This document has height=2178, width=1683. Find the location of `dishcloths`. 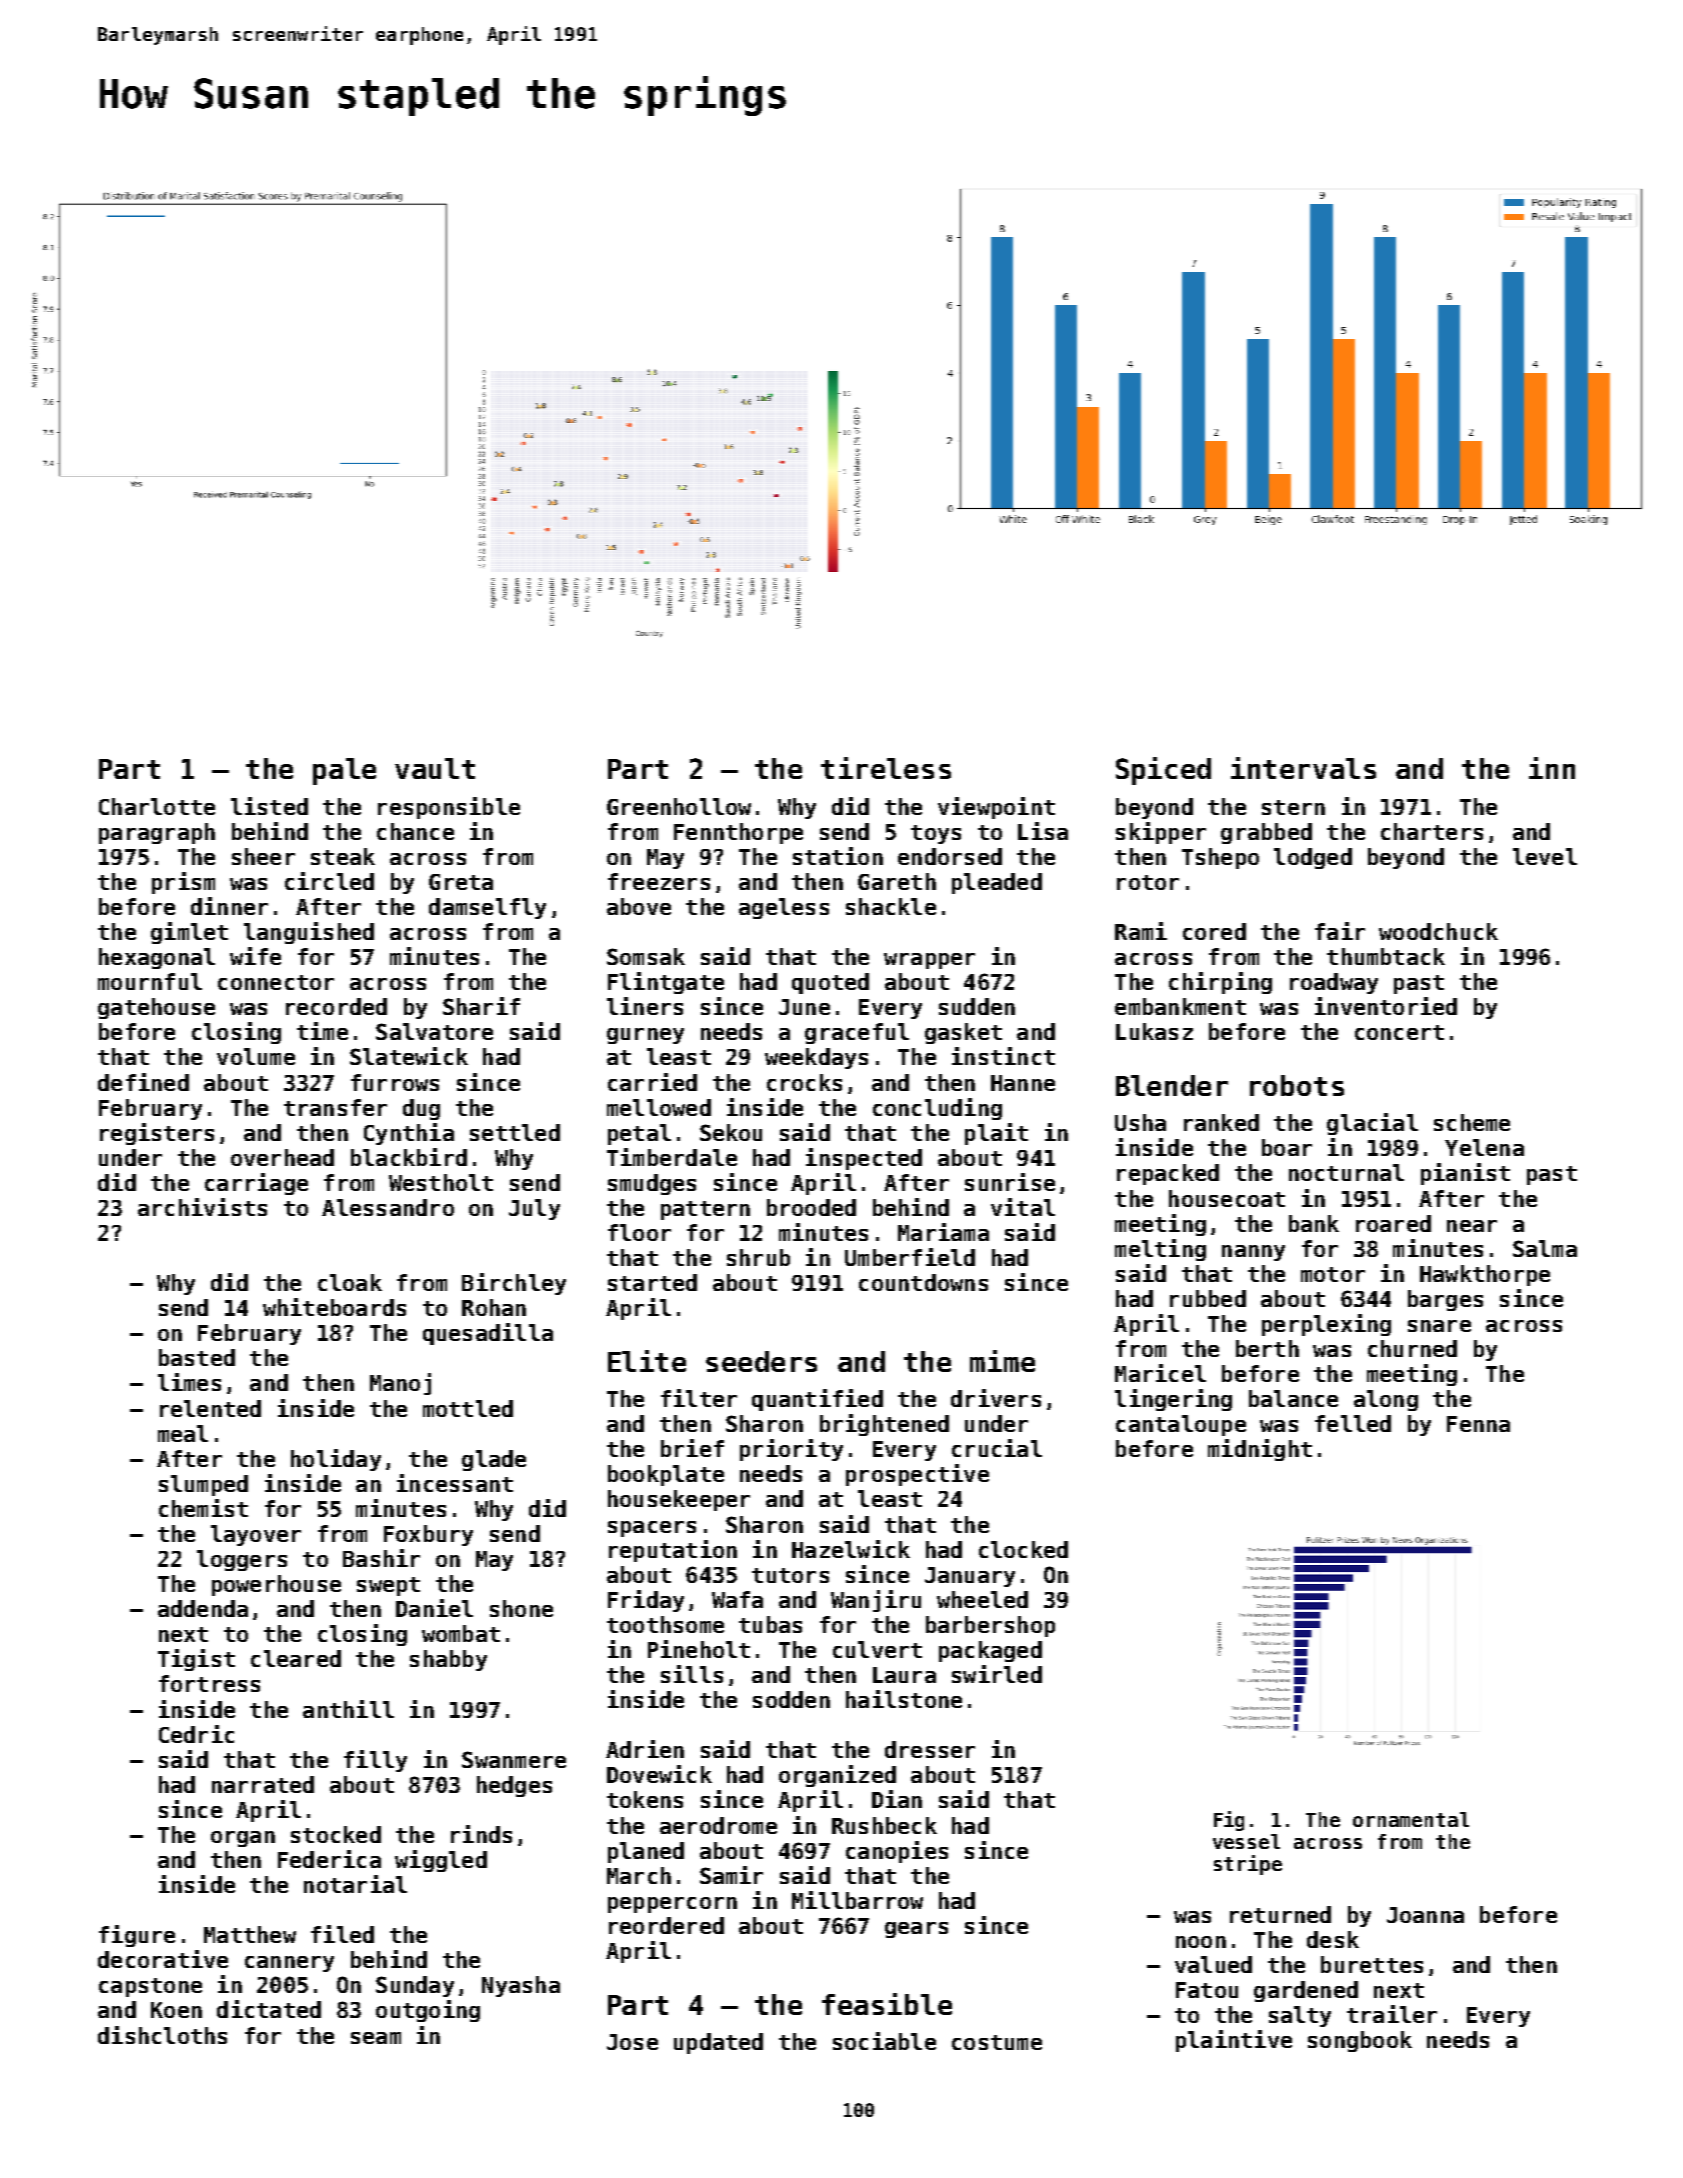

dishcloths is located at coordinates (162, 2035).
